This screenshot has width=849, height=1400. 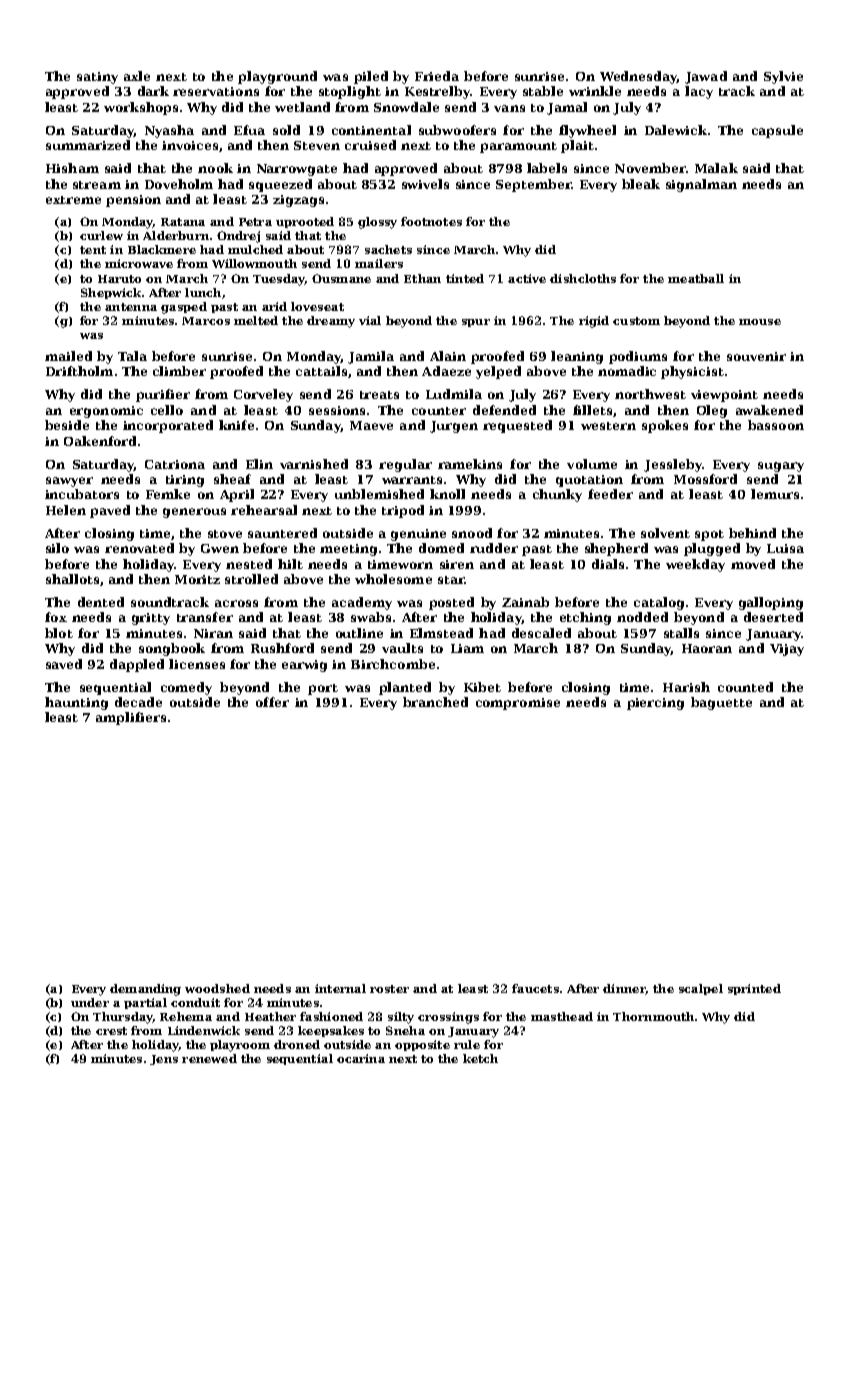 I want to click on Zainab, so click(x=525, y=602).
